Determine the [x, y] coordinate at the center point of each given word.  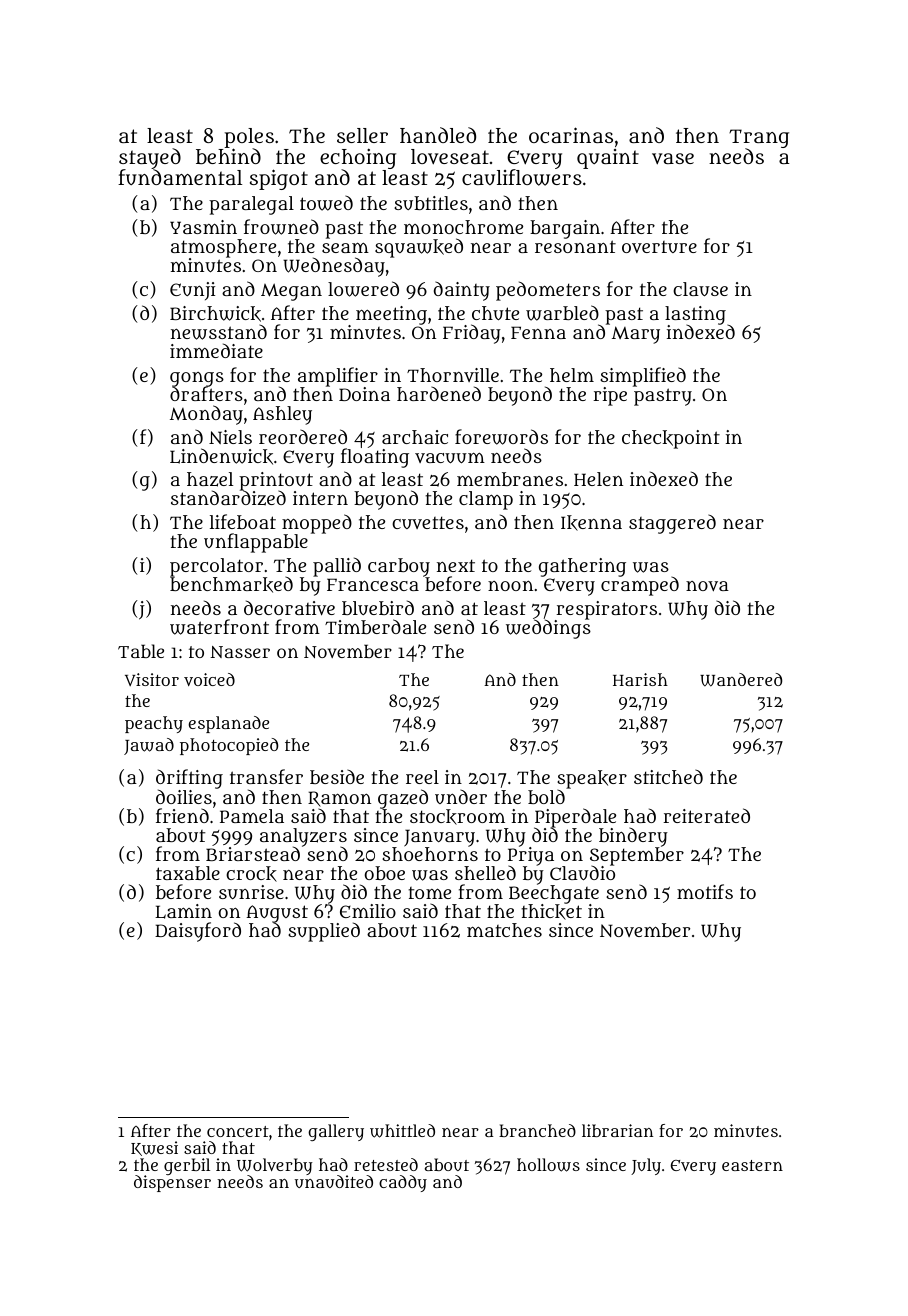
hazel [210, 479]
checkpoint [671, 439]
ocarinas [571, 135]
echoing [358, 159]
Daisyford [198, 932]
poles [249, 138]
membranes [510, 479]
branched [537, 1130]
